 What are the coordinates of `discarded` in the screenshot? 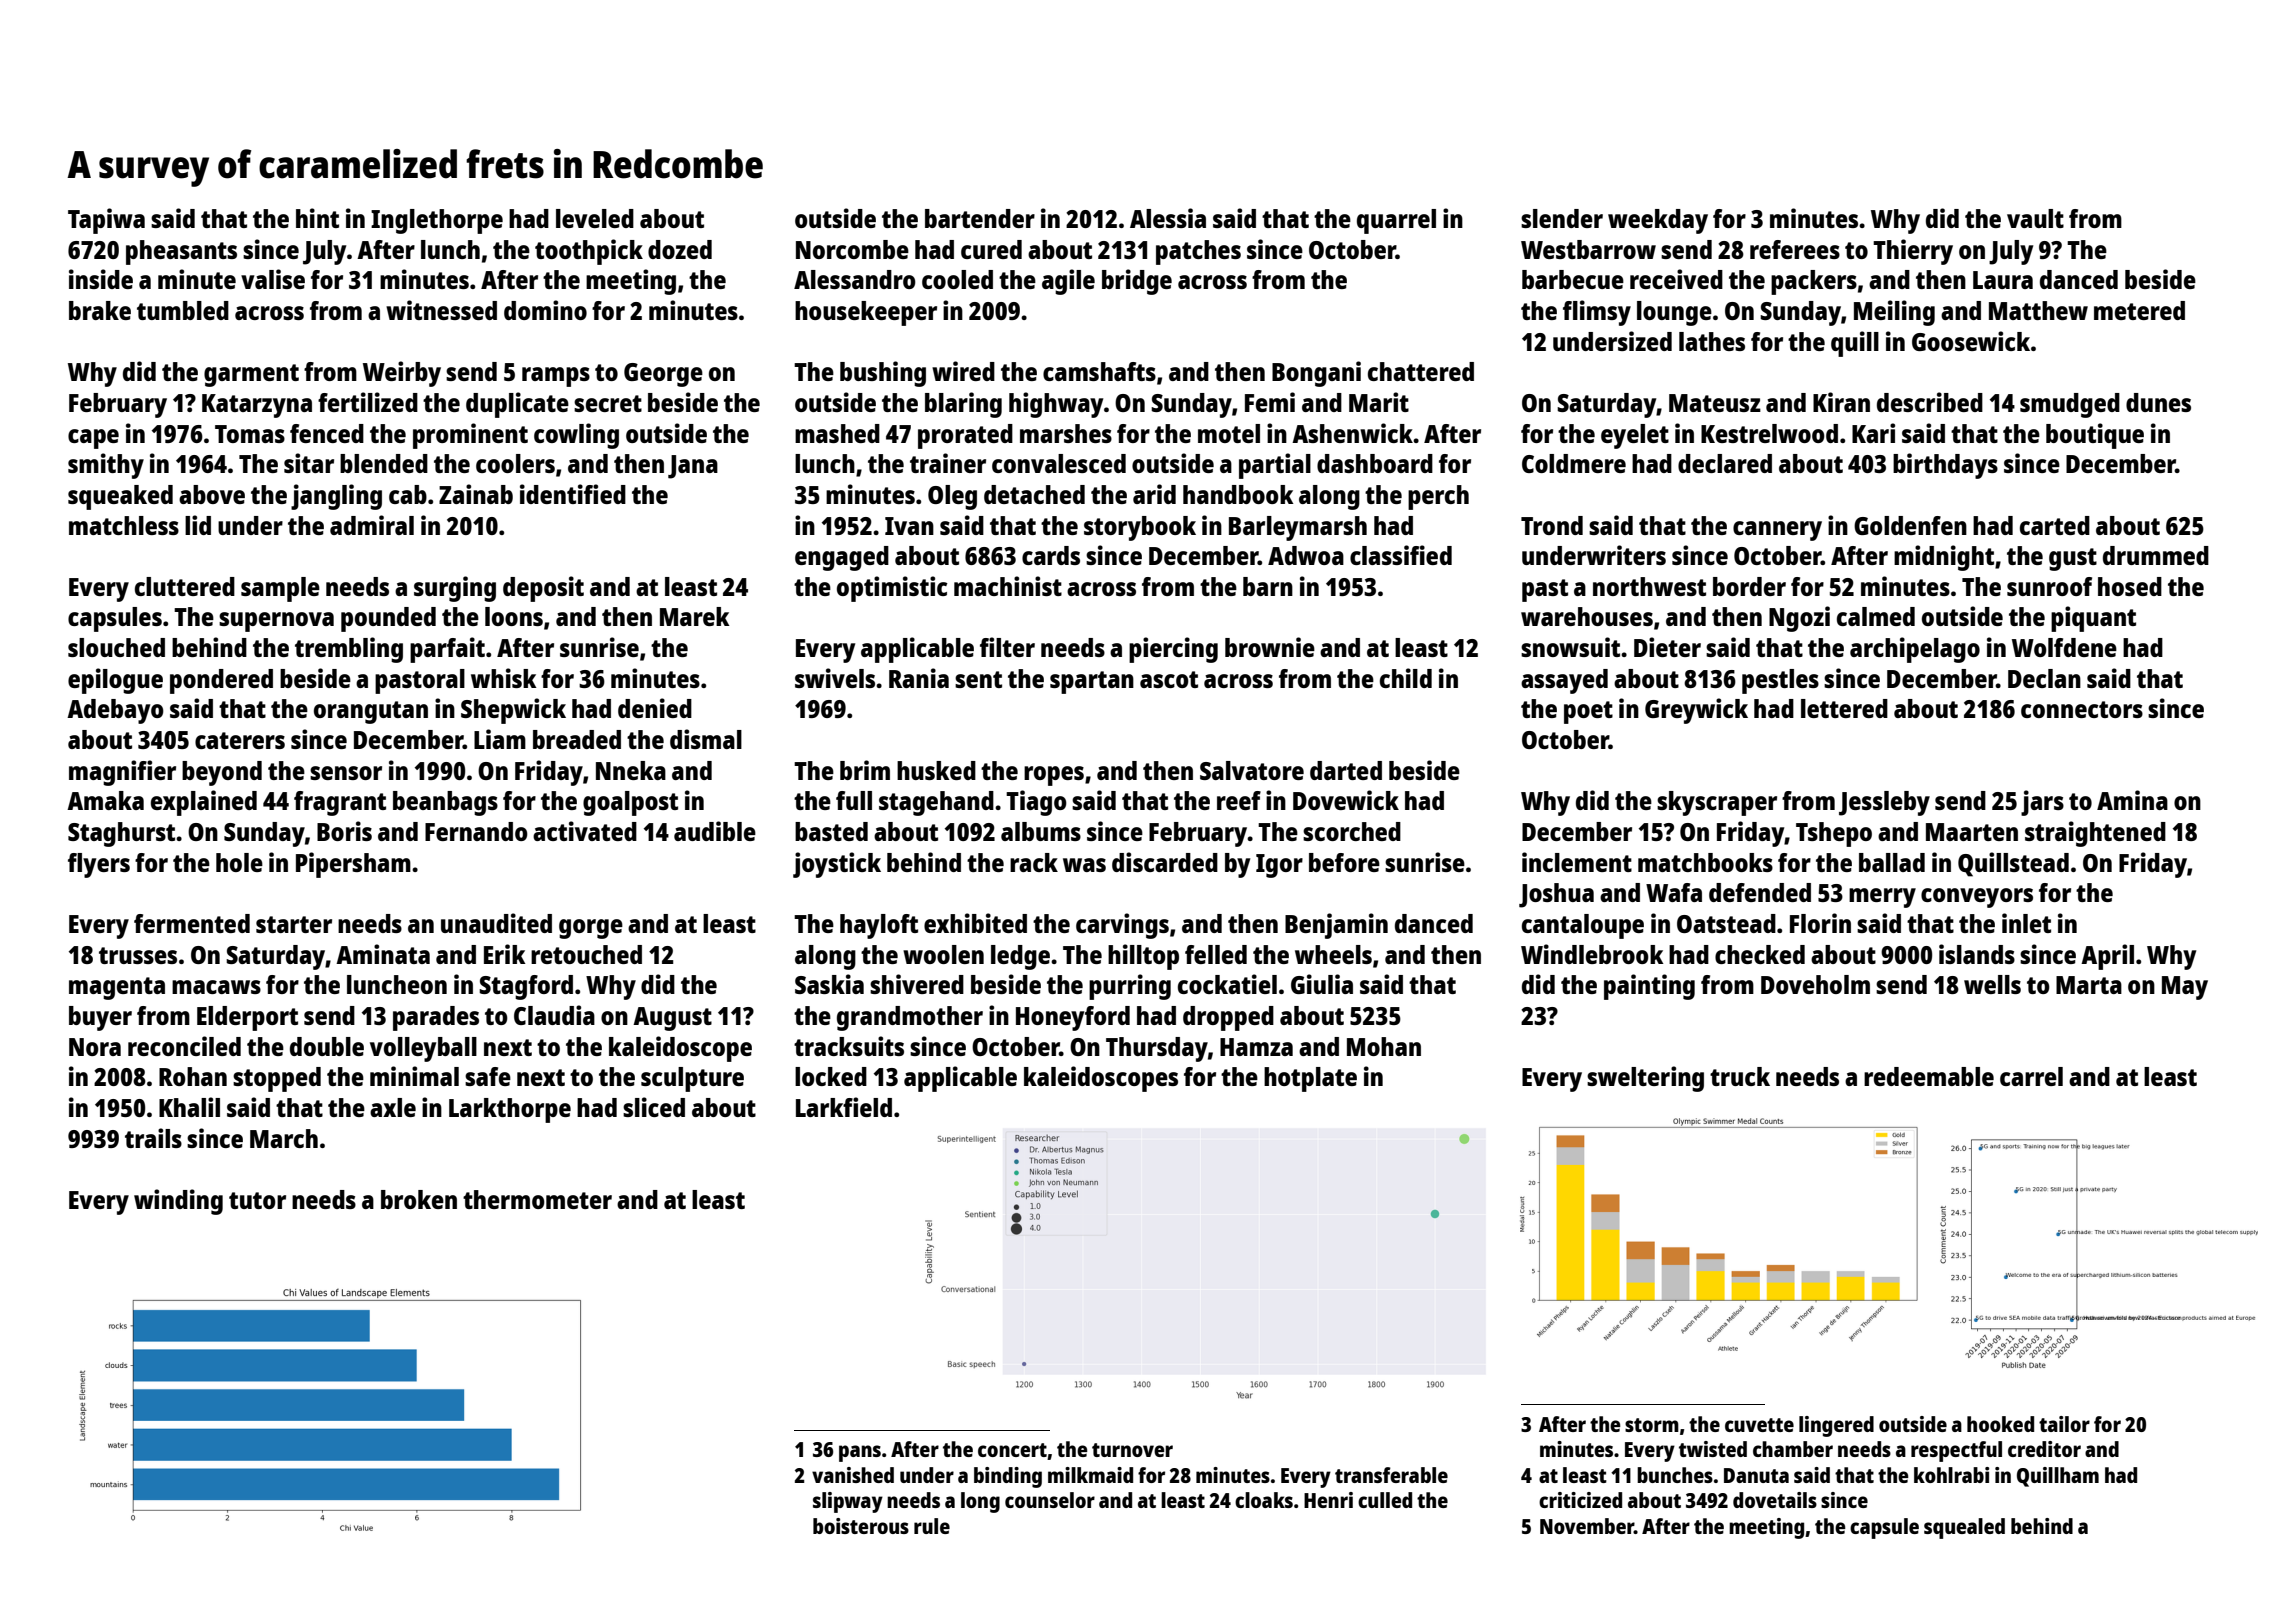 It's located at (1165, 862).
